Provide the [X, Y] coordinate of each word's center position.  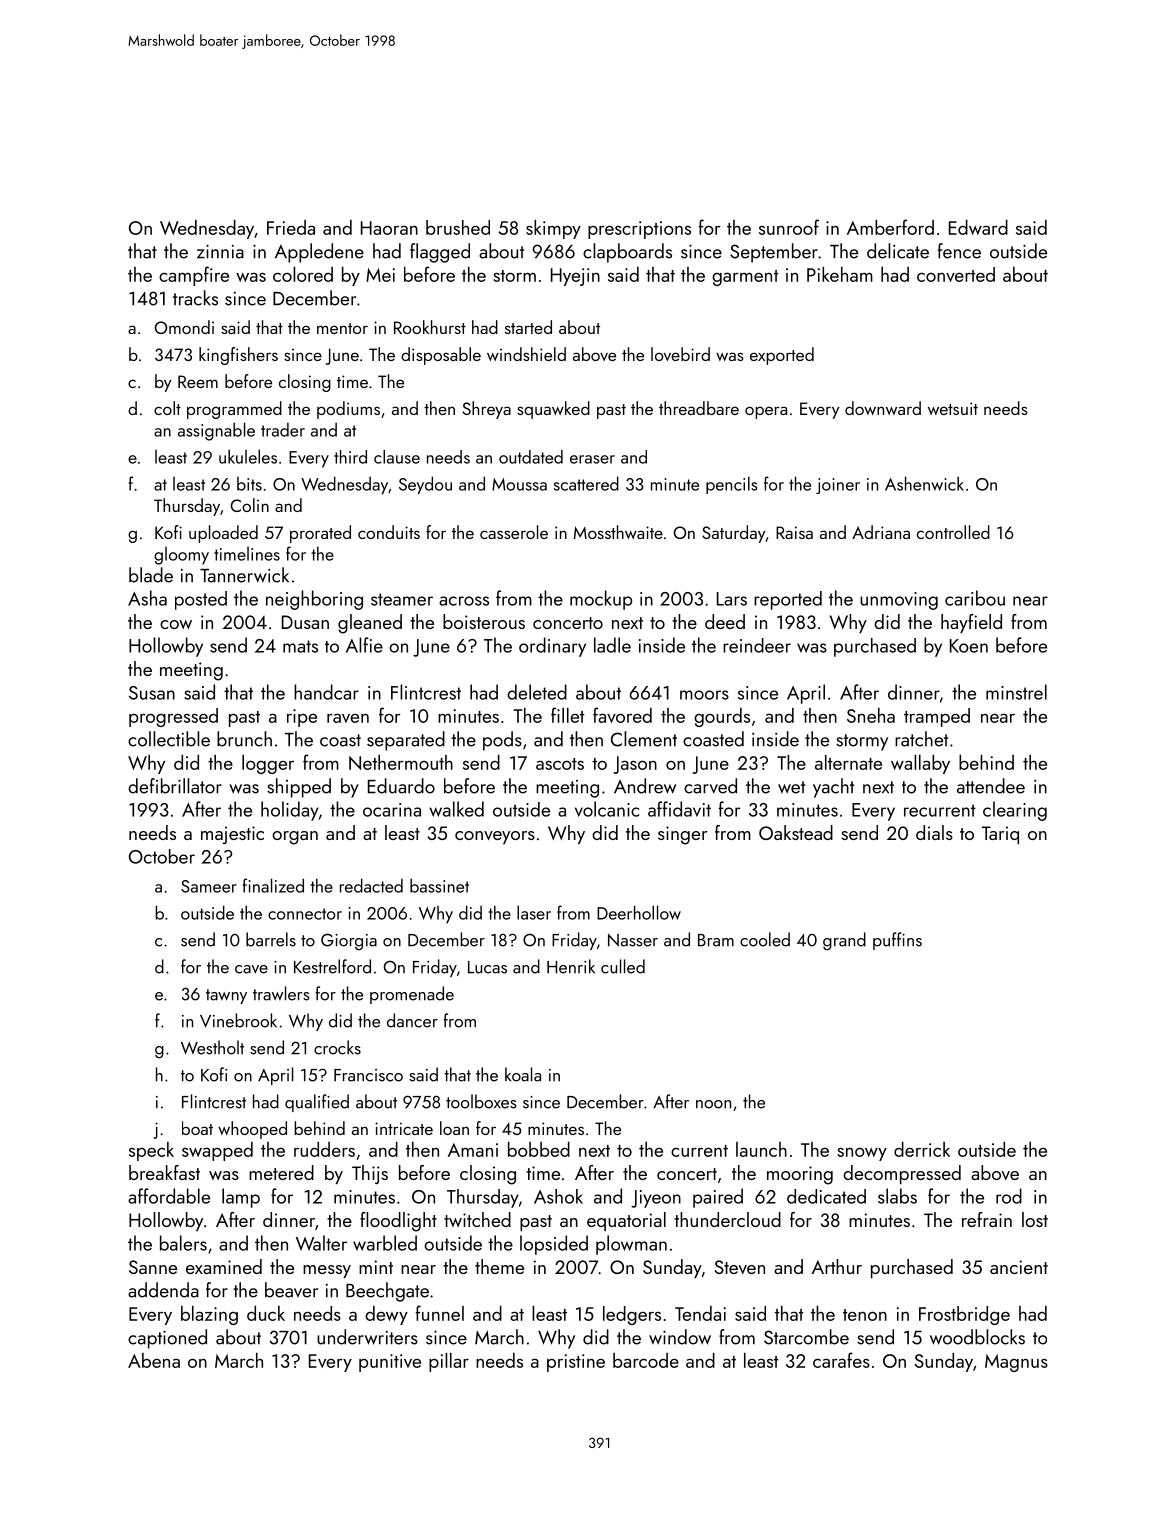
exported [782, 356]
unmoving [899, 601]
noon [713, 1104]
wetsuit [953, 408]
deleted [537, 692]
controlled [953, 532]
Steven [740, 1267]
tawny [226, 996]
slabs [897, 1196]
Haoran [389, 228]
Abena [154, 1360]
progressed [173, 717]
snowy [862, 1154]
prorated [320, 534]
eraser [592, 459]
